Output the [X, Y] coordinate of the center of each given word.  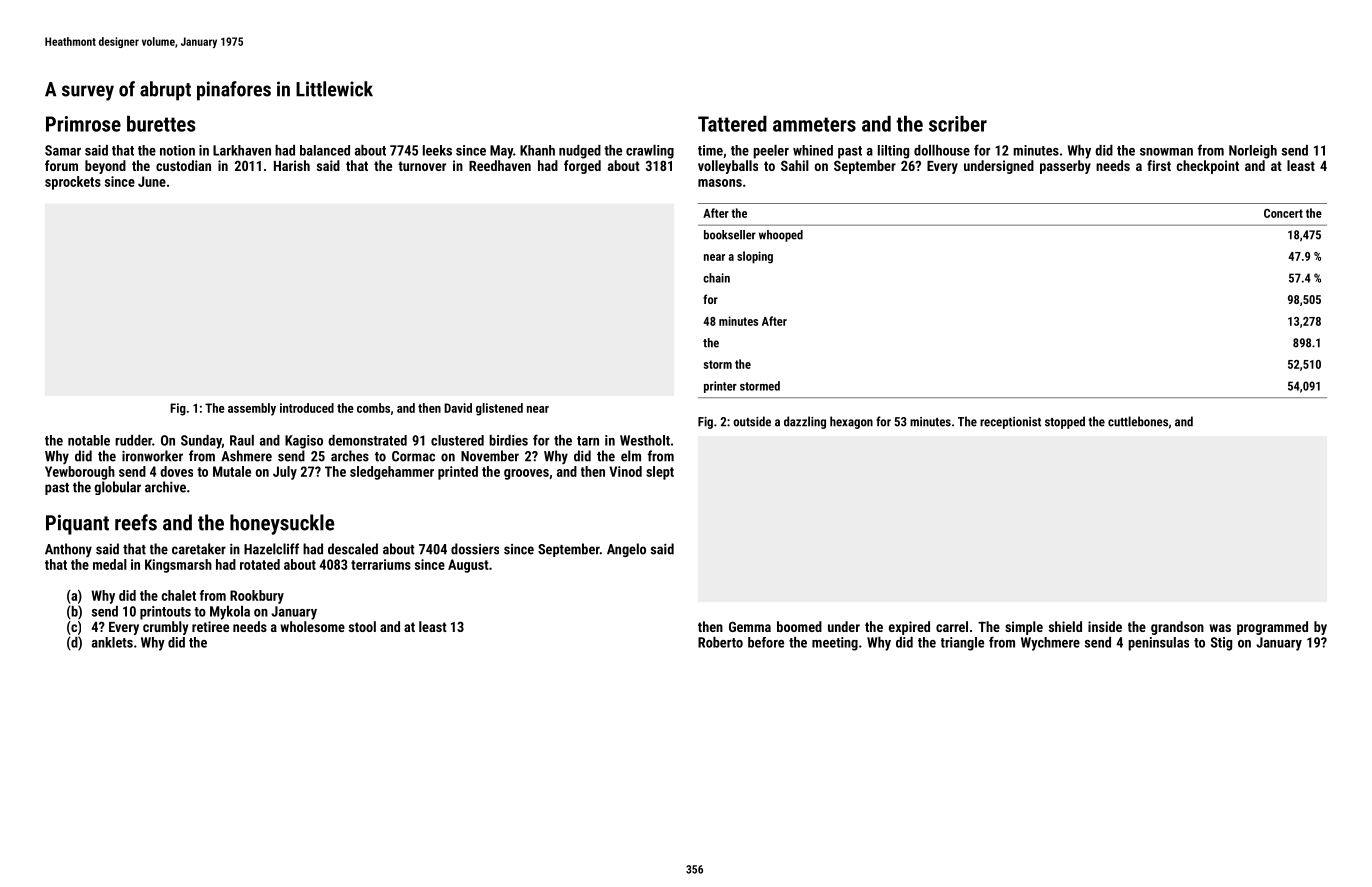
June [152, 181]
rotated [260, 564]
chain [716, 278]
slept [660, 473]
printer [720, 387]
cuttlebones [1138, 421]
